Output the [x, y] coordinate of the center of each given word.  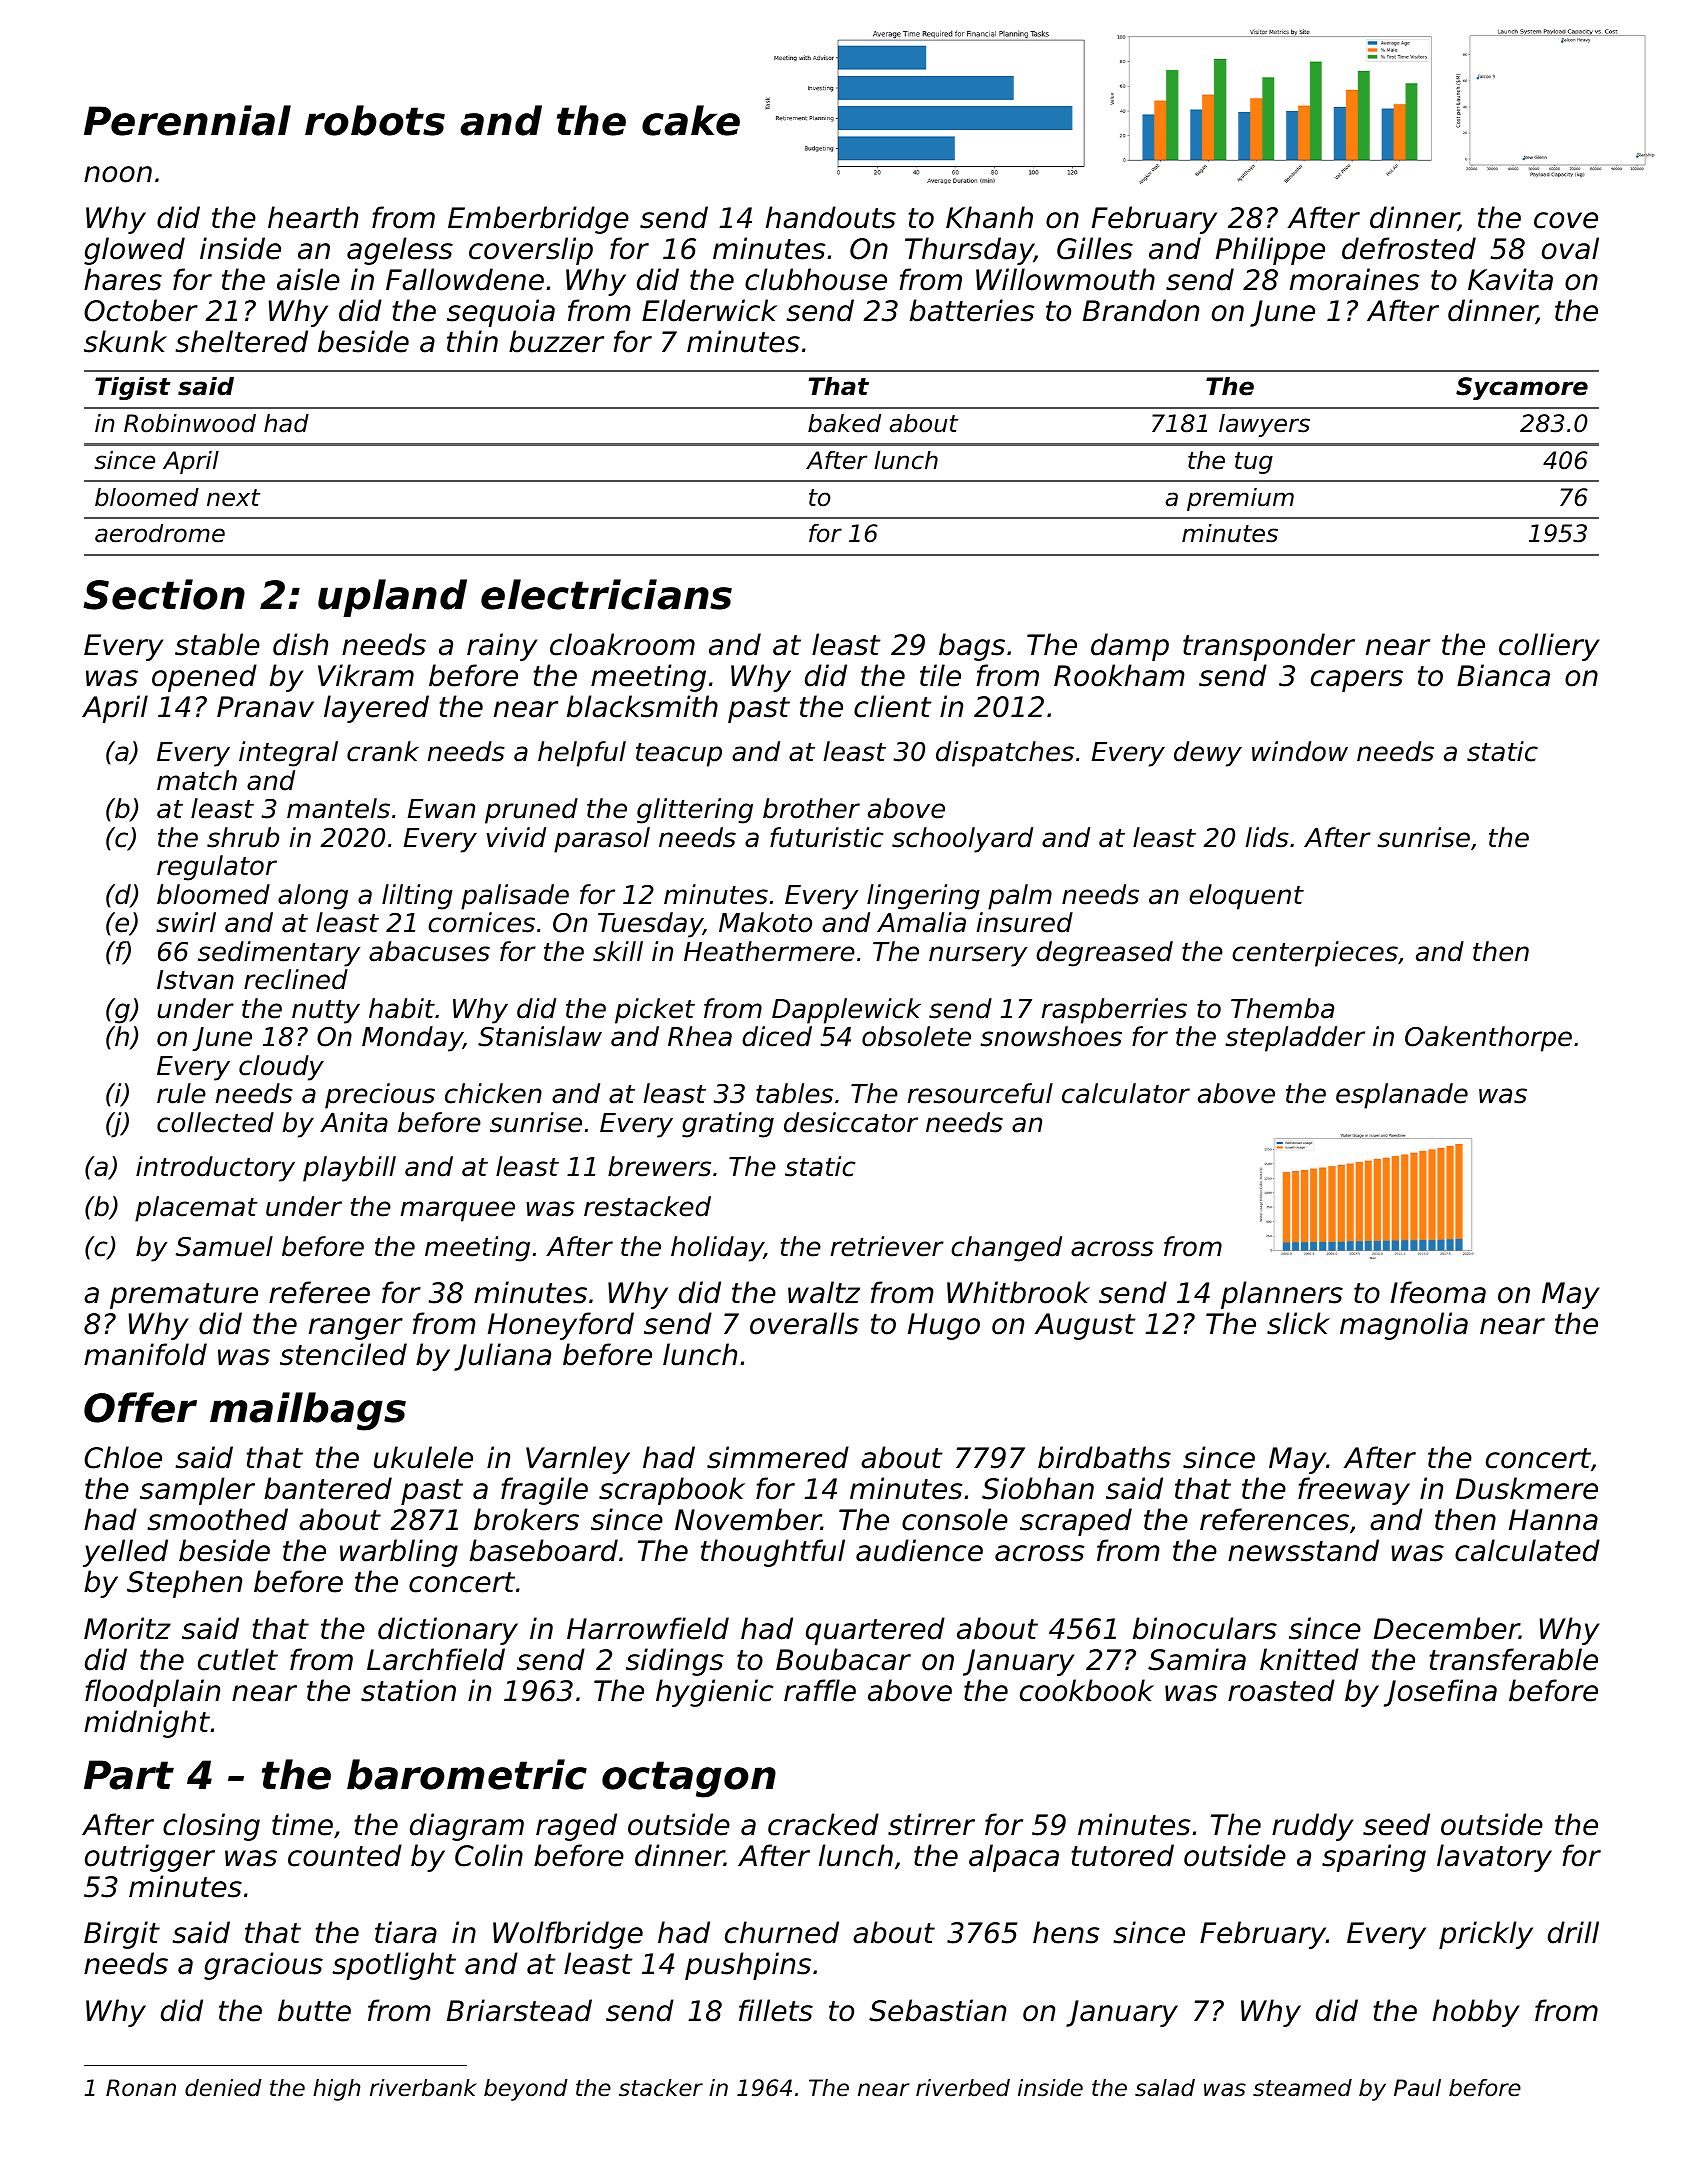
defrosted [1409, 248]
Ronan [141, 2088]
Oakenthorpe [1488, 1039]
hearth [313, 217]
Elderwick [709, 310]
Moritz [127, 1628]
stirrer [931, 1824]
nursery [978, 956]
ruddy [1313, 1827]
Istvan [195, 980]
